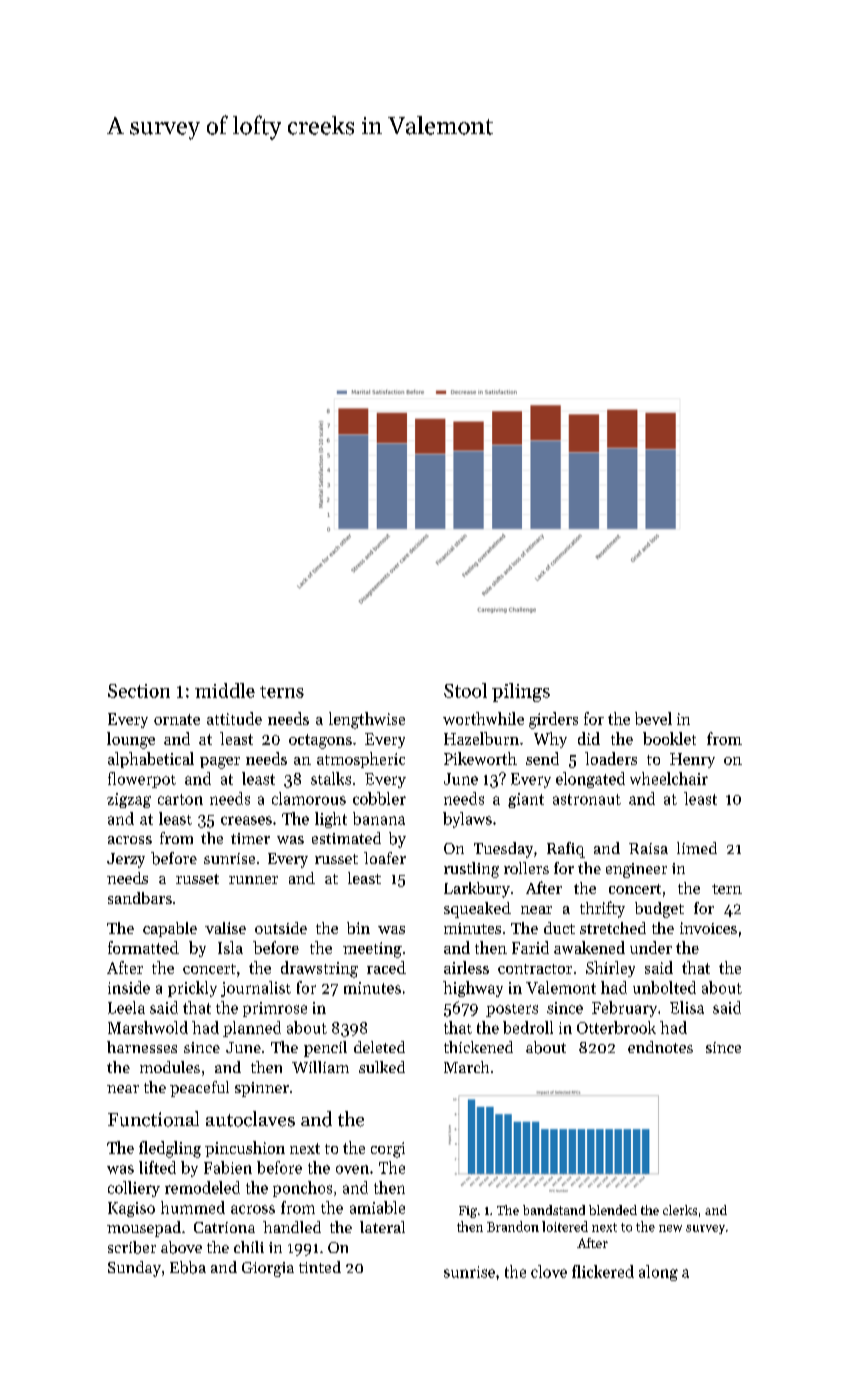 This image has width=849, height=1400. I want to click on pager, so click(220, 763).
